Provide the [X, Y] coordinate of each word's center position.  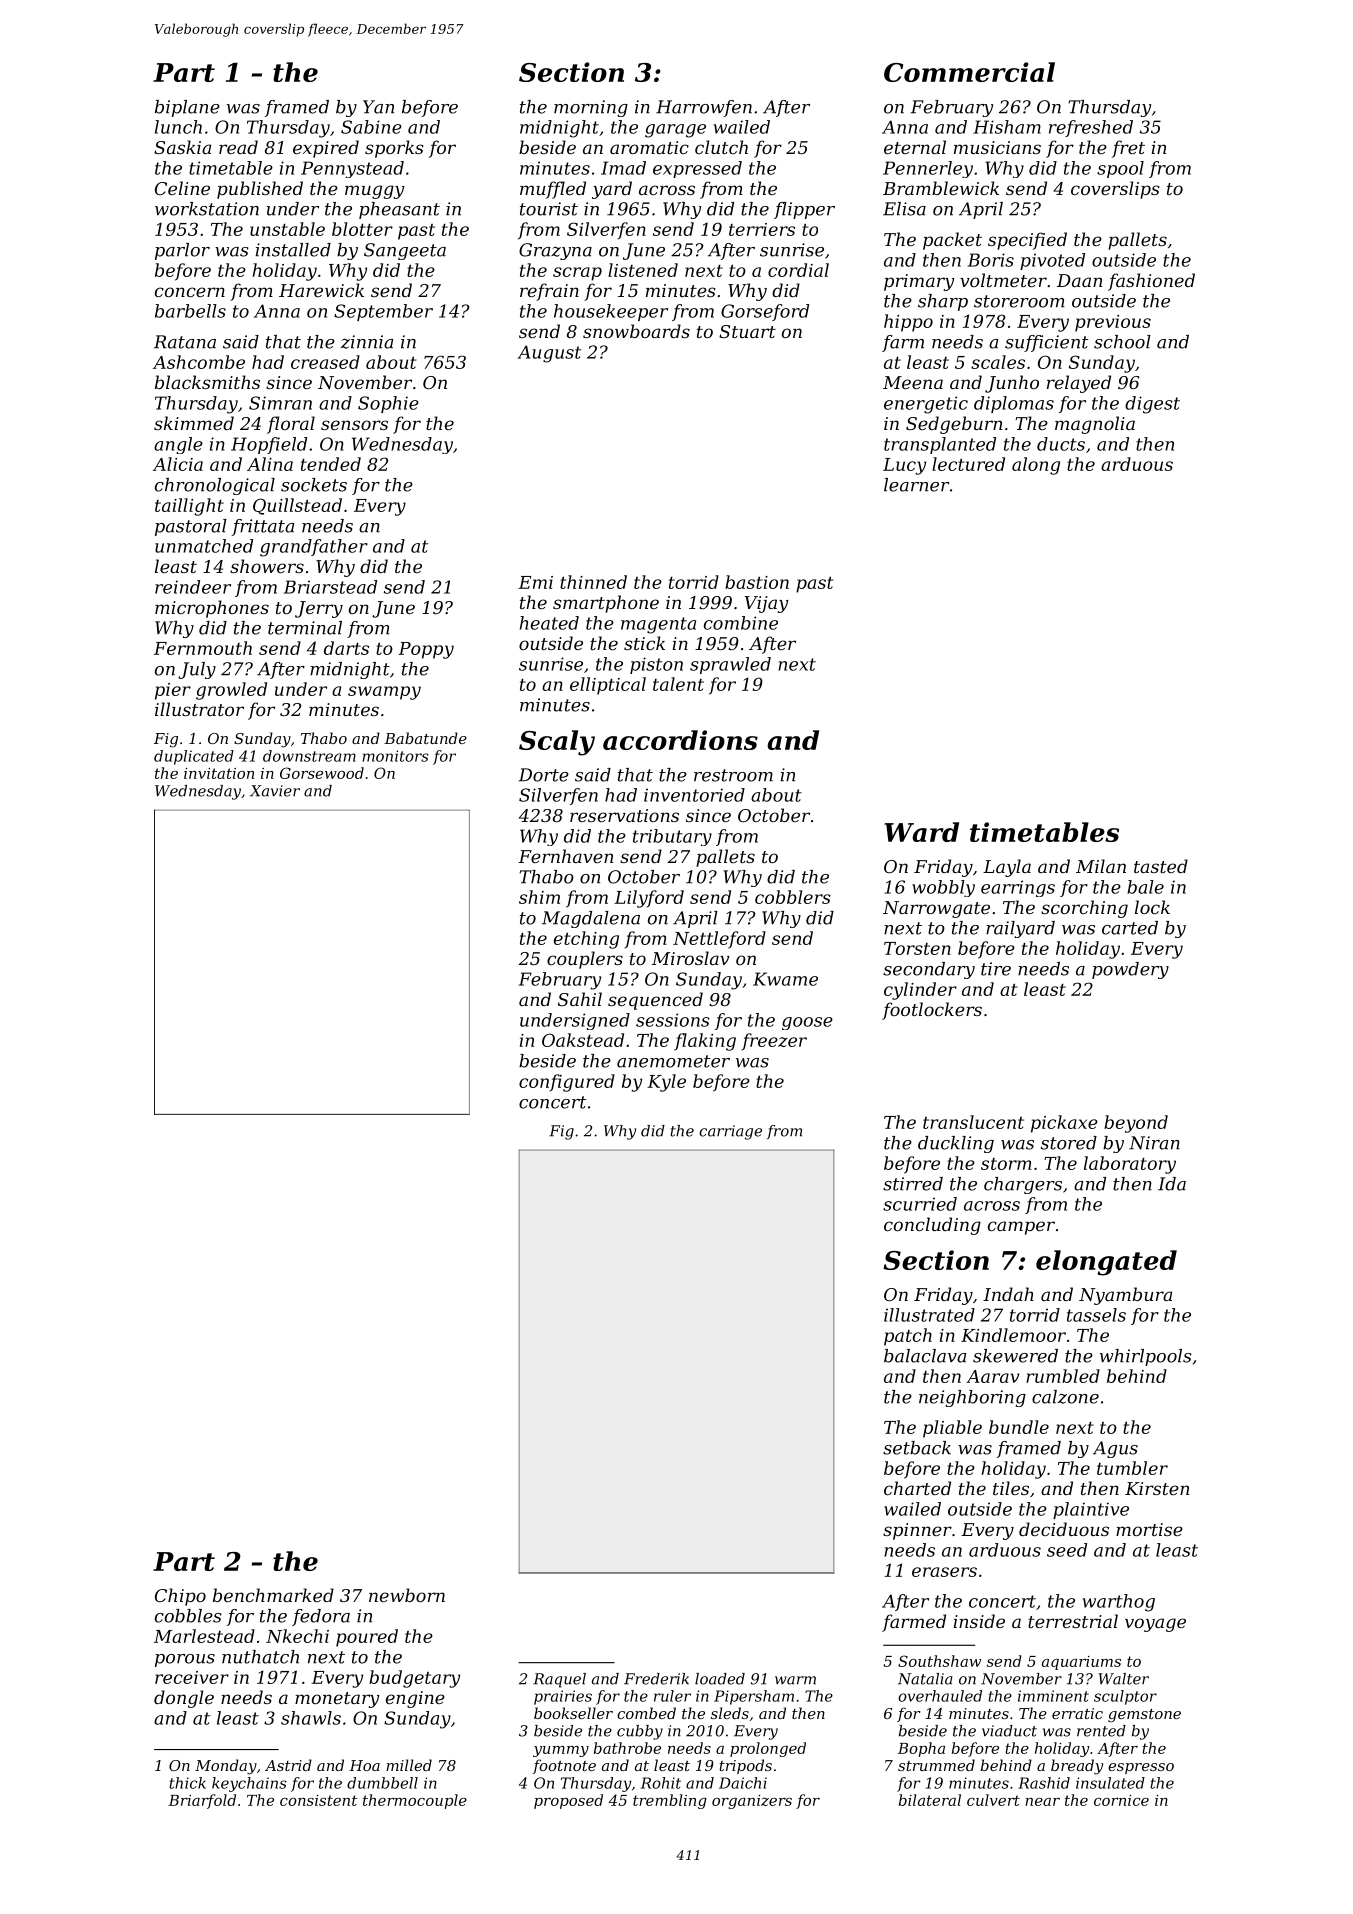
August [549, 354]
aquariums [1081, 1663]
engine [415, 1699]
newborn [407, 1595]
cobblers [793, 897]
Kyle [666, 1083]
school [1122, 342]
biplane [187, 108]
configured [567, 1083]
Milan [1101, 866]
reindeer [193, 587]
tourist [549, 209]
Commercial [969, 72]
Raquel [559, 1680]
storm [1006, 1164]
